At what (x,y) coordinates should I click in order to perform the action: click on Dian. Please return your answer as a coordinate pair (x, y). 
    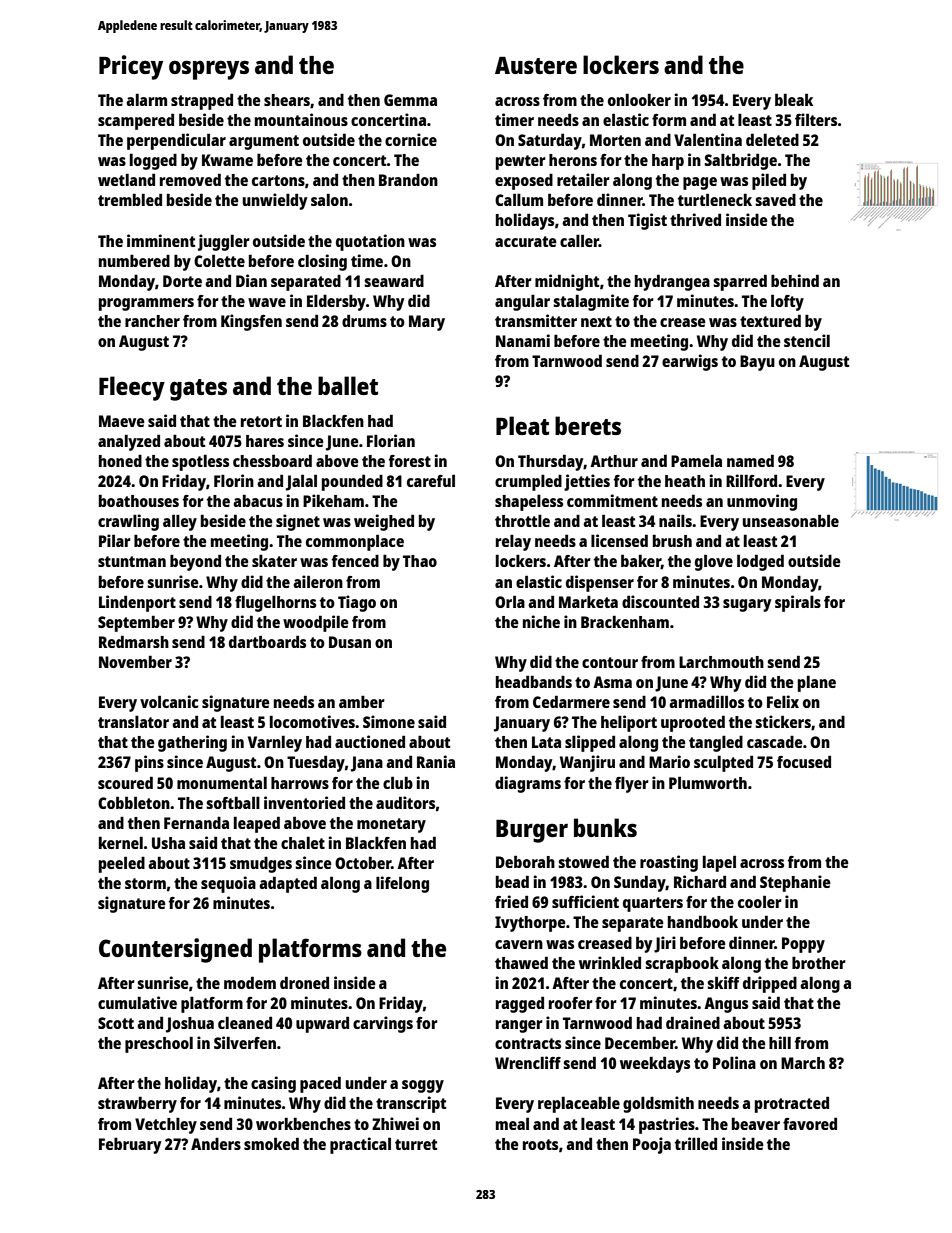
    Looking at the image, I should click on (251, 280).
